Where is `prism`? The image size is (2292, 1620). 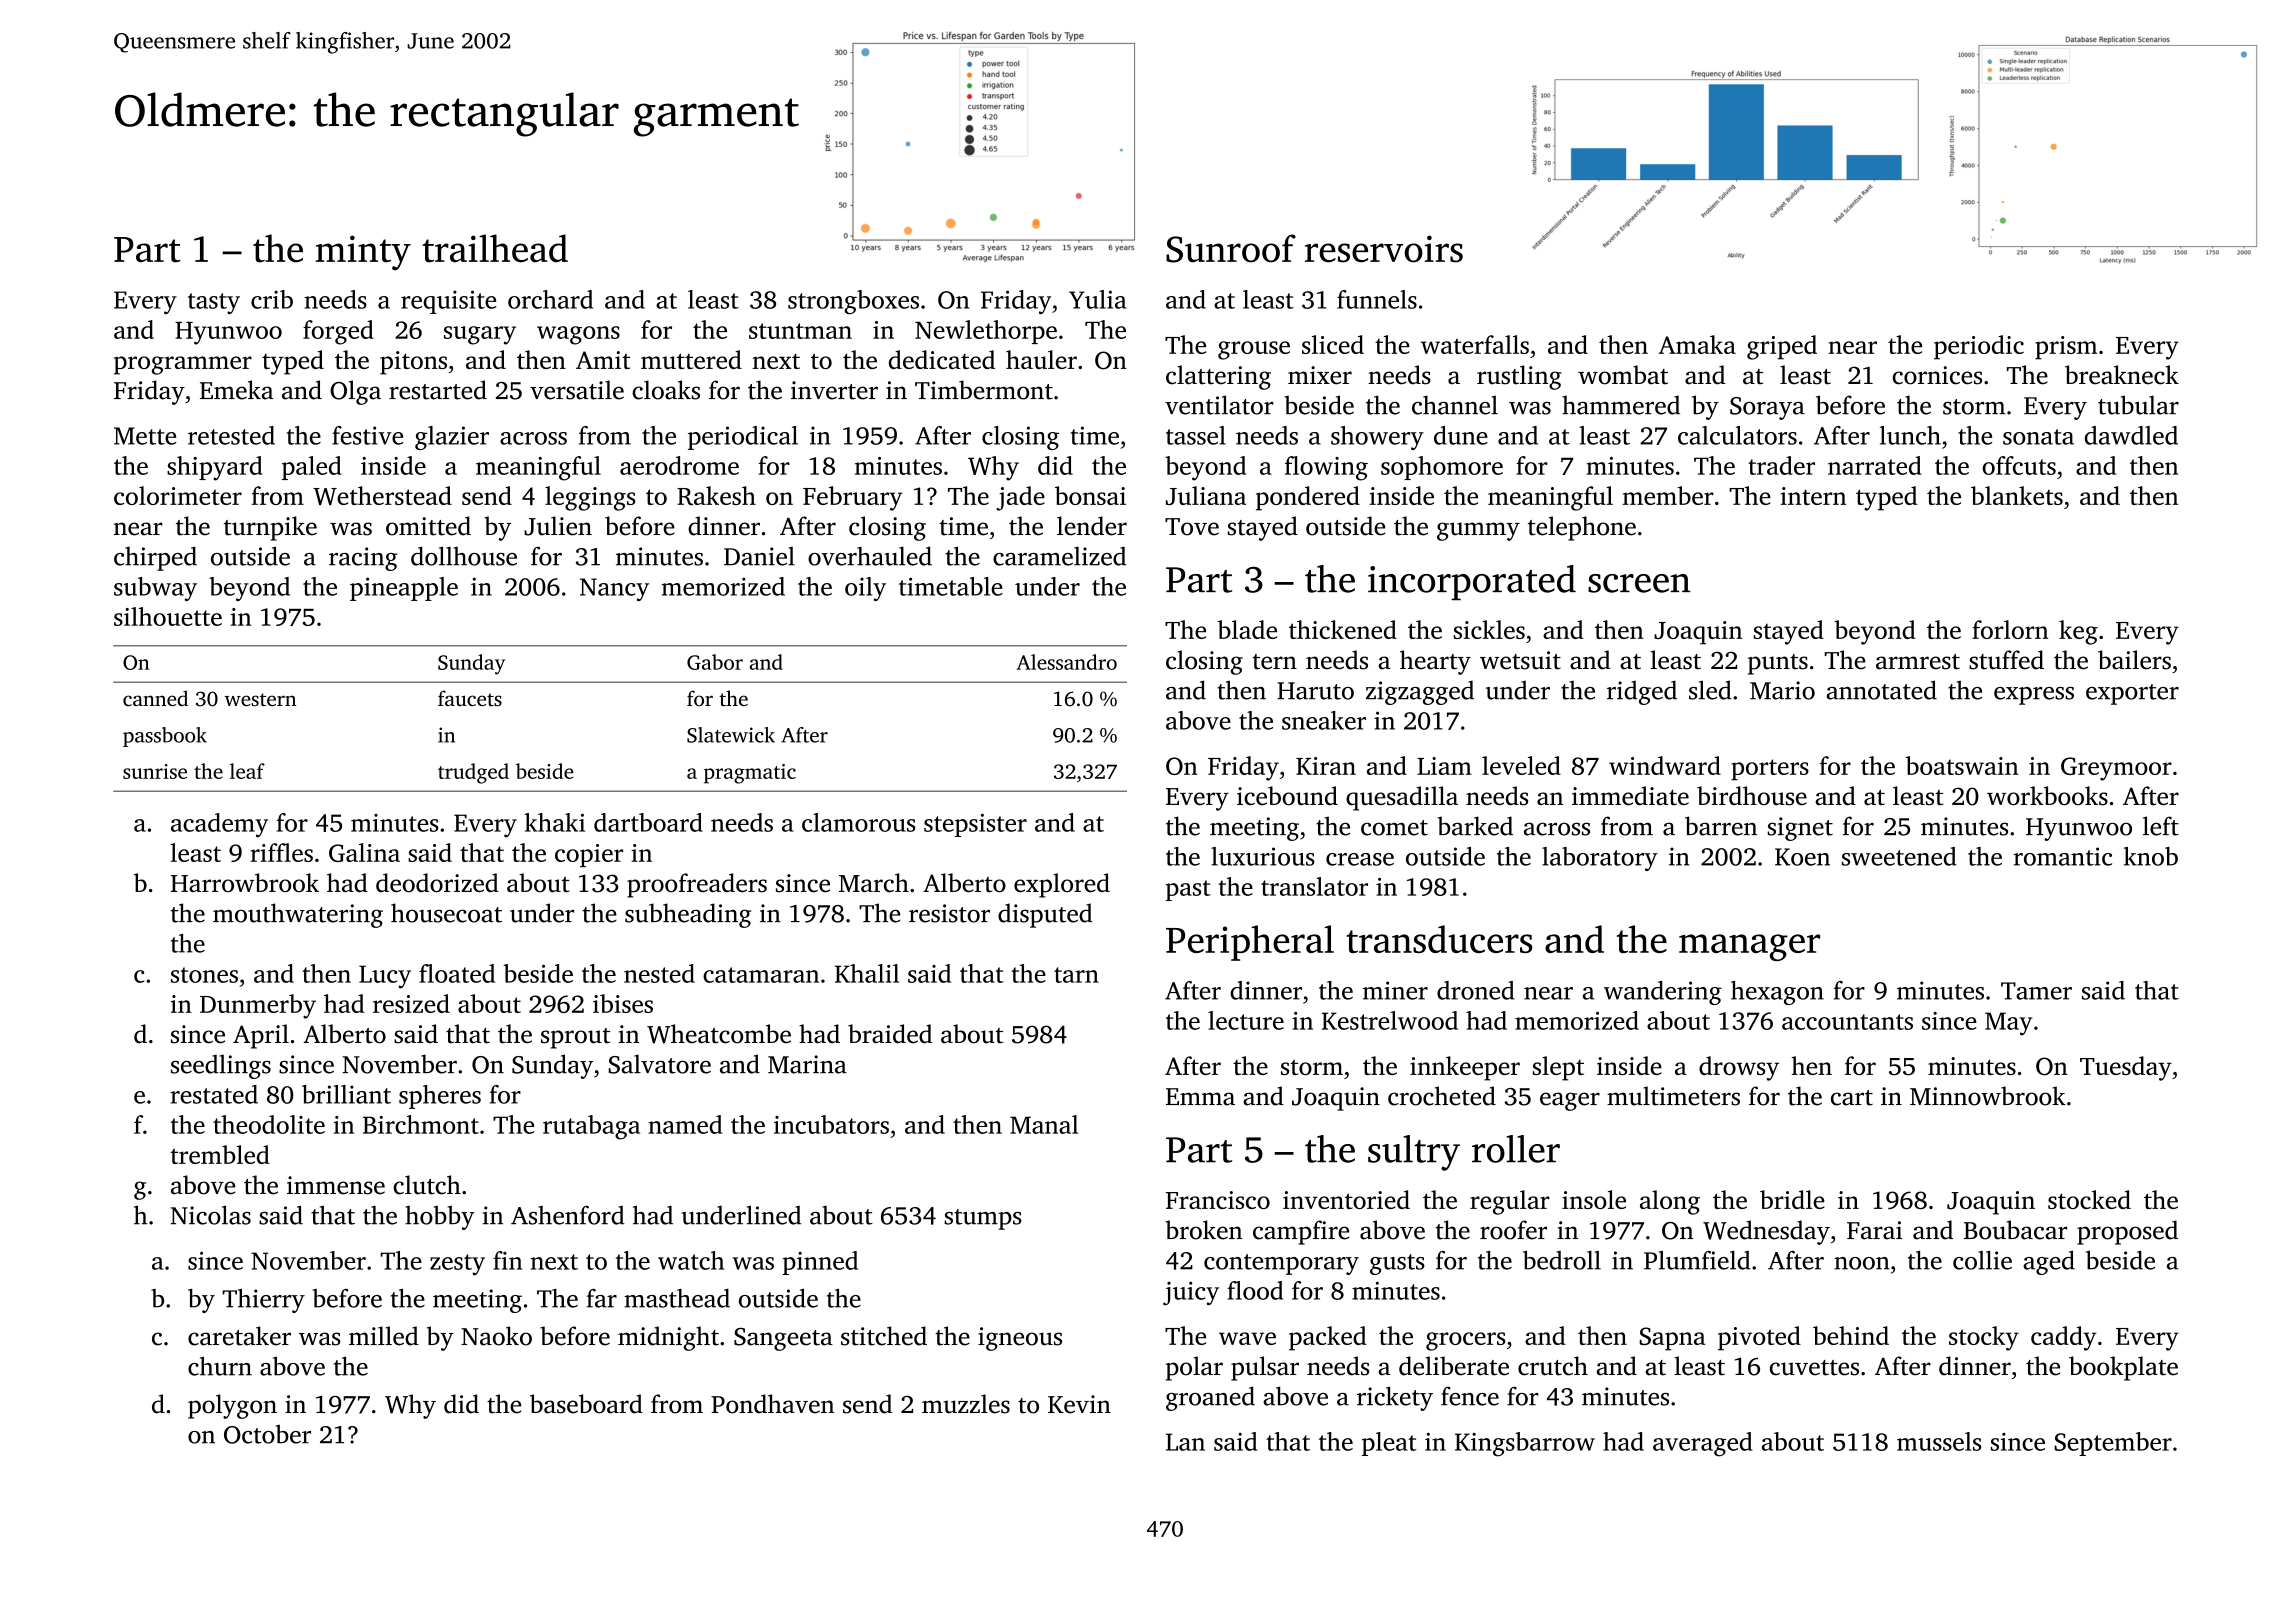
prism is located at coordinates (2066, 348).
